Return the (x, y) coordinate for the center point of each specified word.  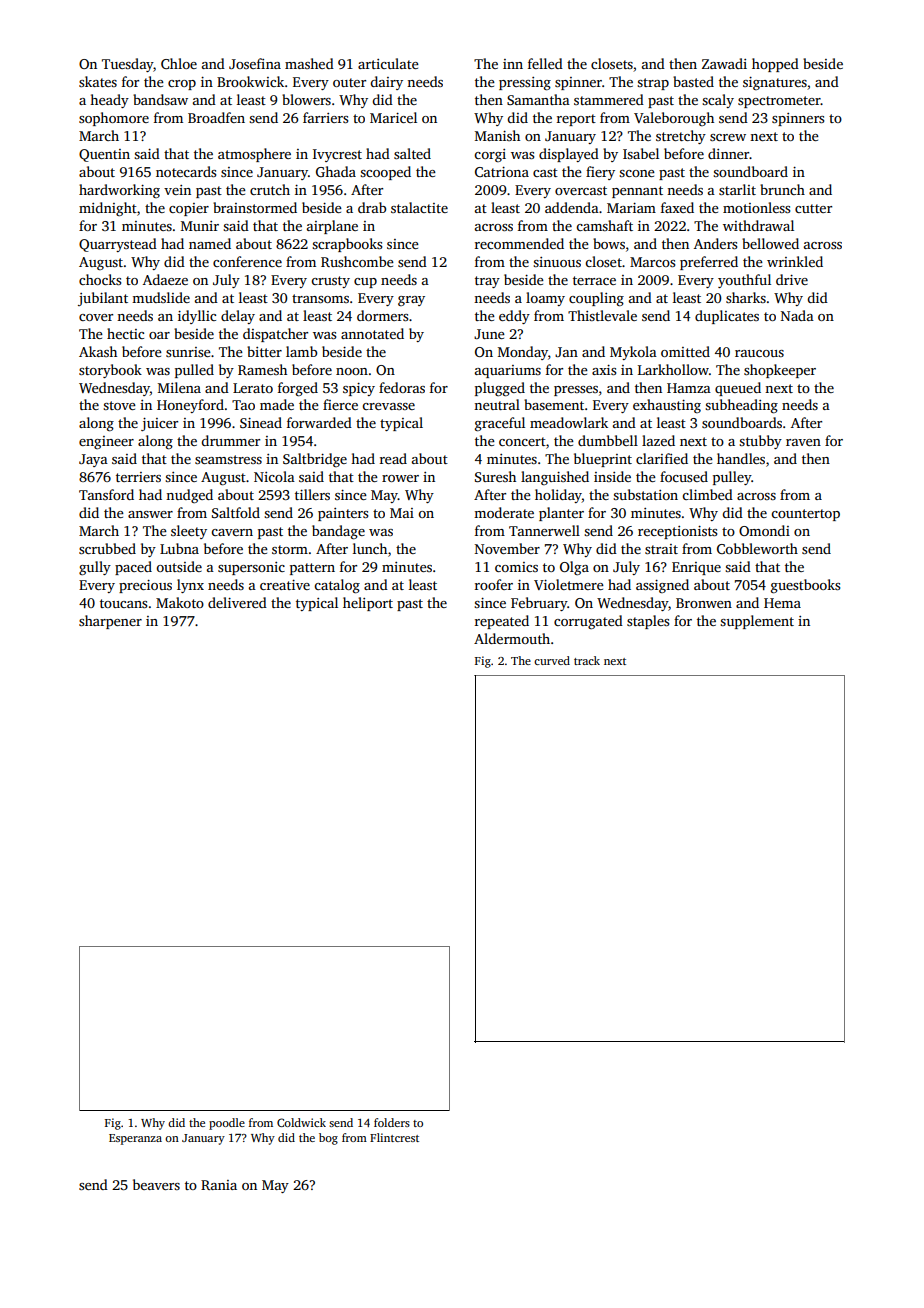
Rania (219, 1185)
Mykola (633, 353)
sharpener (110, 622)
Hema (782, 603)
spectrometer (779, 102)
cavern (232, 532)
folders (392, 1122)
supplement (757, 622)
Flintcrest (394, 1137)
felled (545, 63)
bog (328, 1139)
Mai (402, 513)
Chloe (179, 63)
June (489, 334)
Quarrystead (118, 245)
